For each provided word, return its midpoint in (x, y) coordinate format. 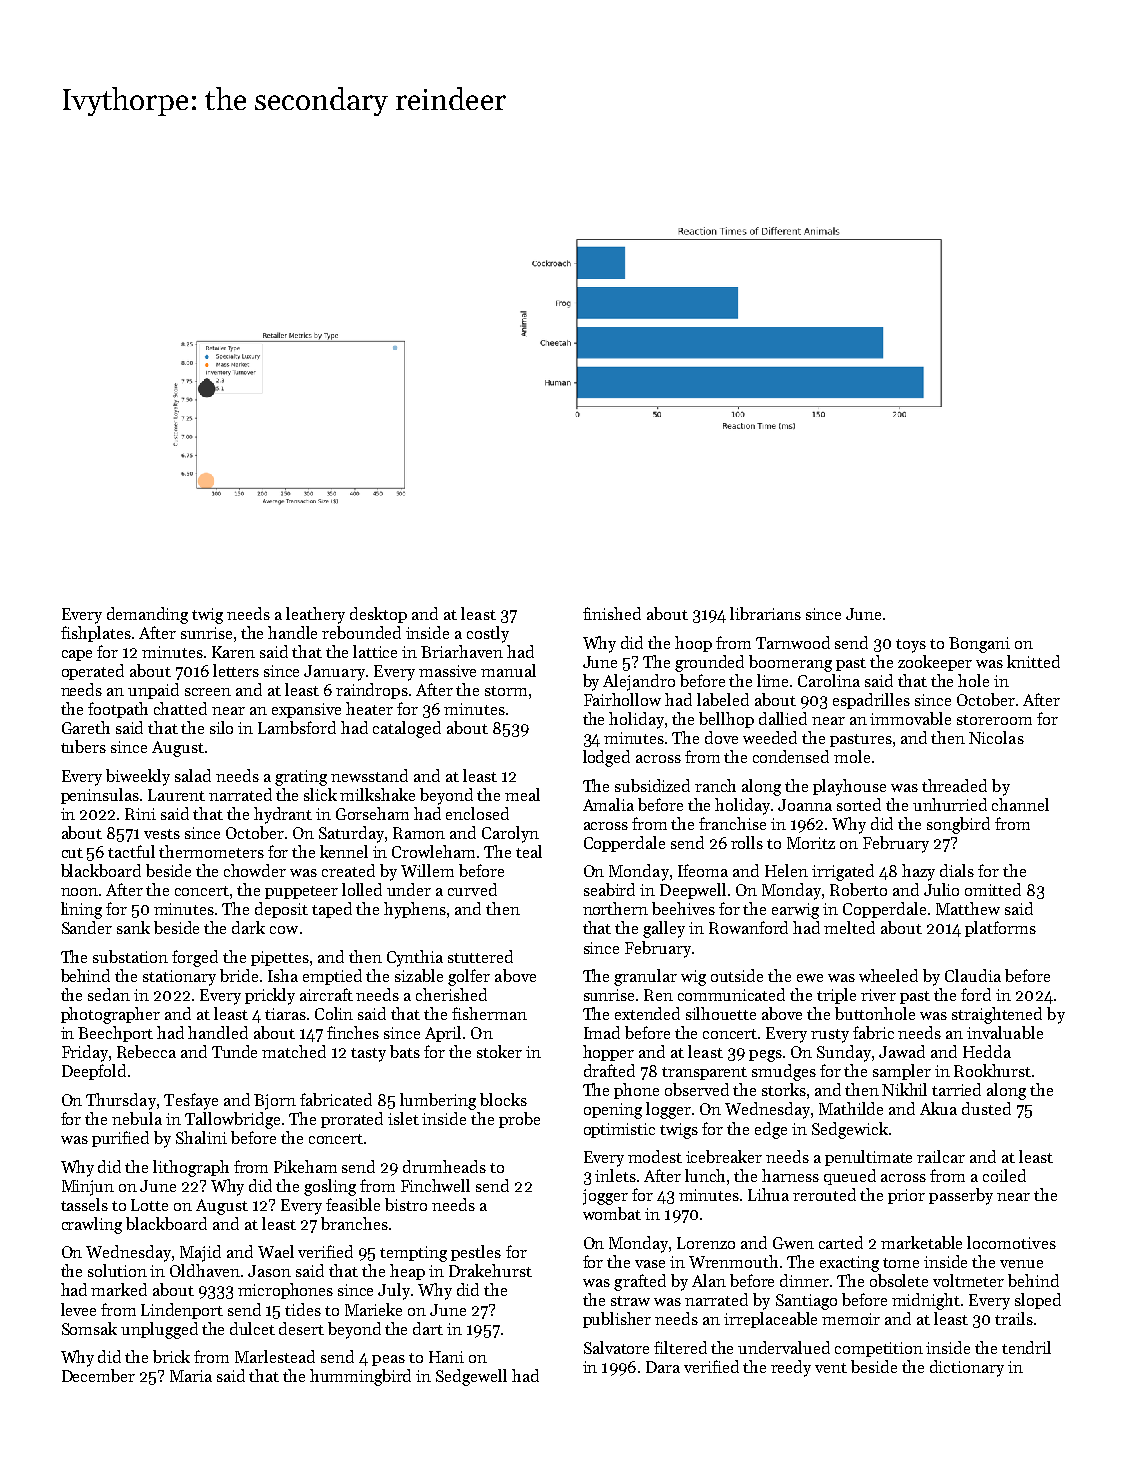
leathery (315, 615)
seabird (609, 889)
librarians (765, 613)
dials (957, 870)
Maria (191, 1376)
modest (655, 1156)
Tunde (234, 1051)
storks (784, 1089)
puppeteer (301, 892)
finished (612, 613)
